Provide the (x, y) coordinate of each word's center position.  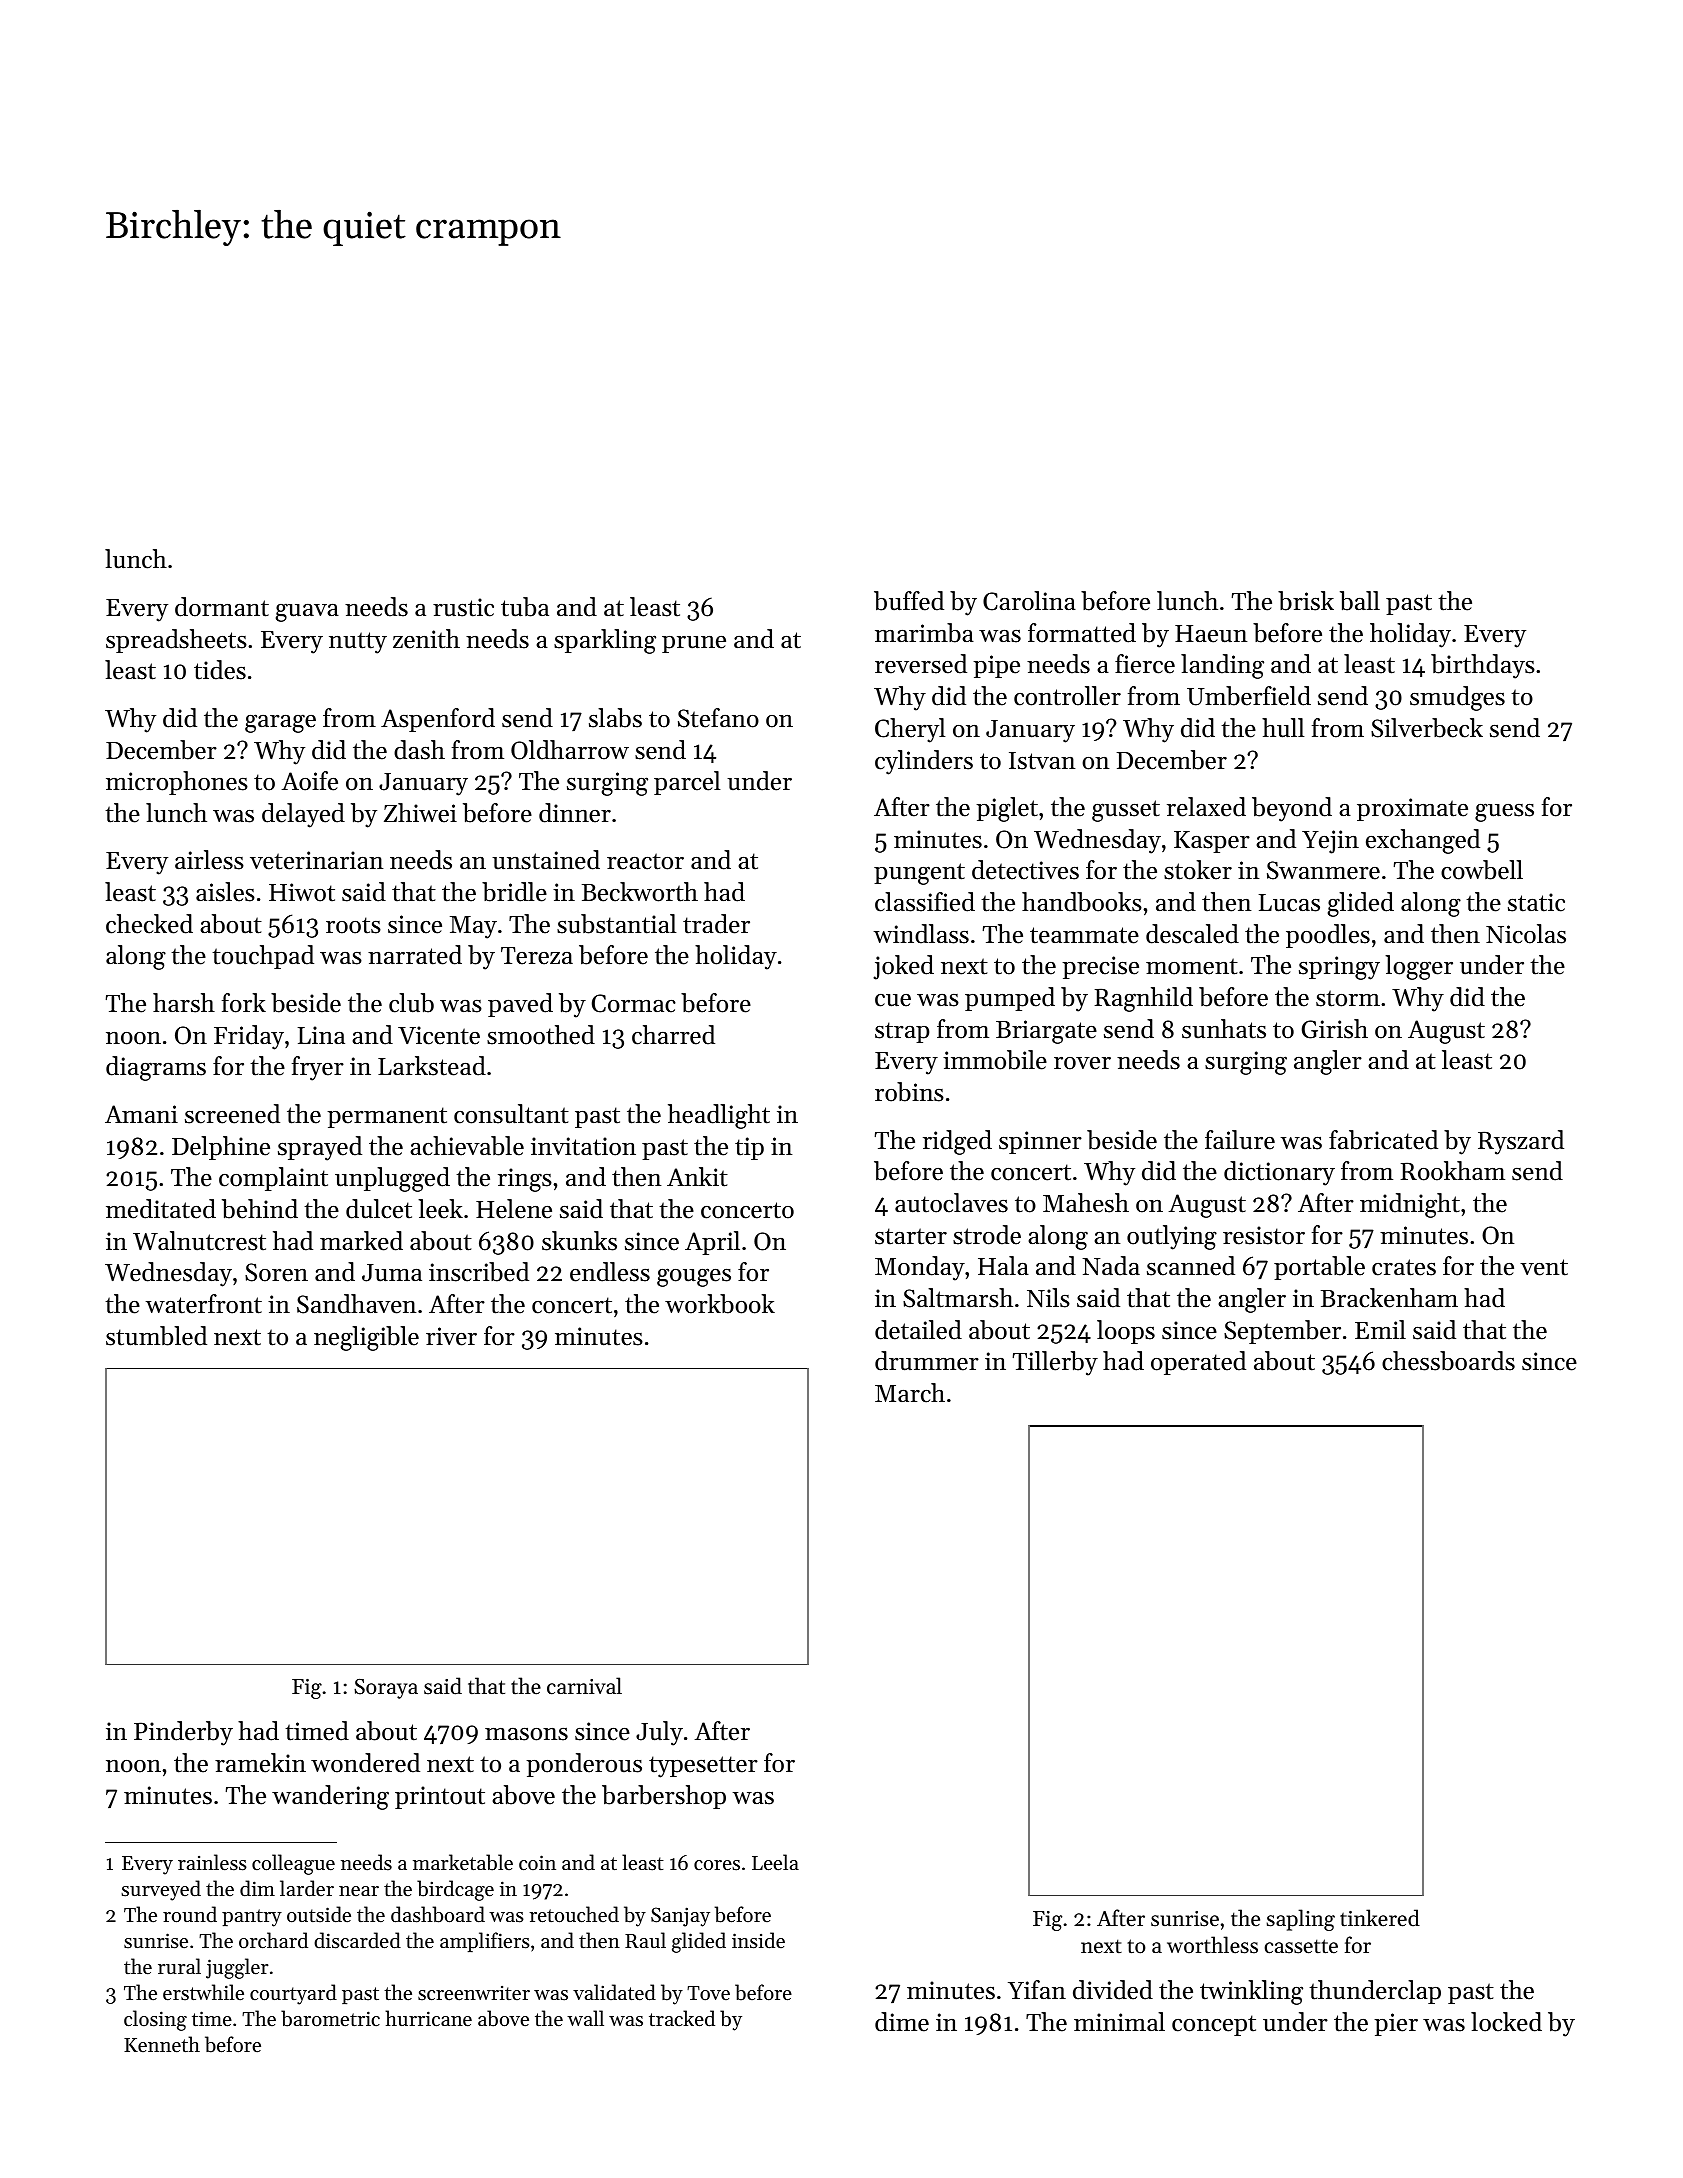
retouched (574, 1914)
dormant (222, 607)
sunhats (1224, 1029)
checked (149, 924)
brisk (1306, 601)
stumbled (156, 1336)
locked (1506, 2022)
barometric (330, 2018)
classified (925, 902)
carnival (584, 1686)
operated (1198, 1363)
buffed (909, 601)
